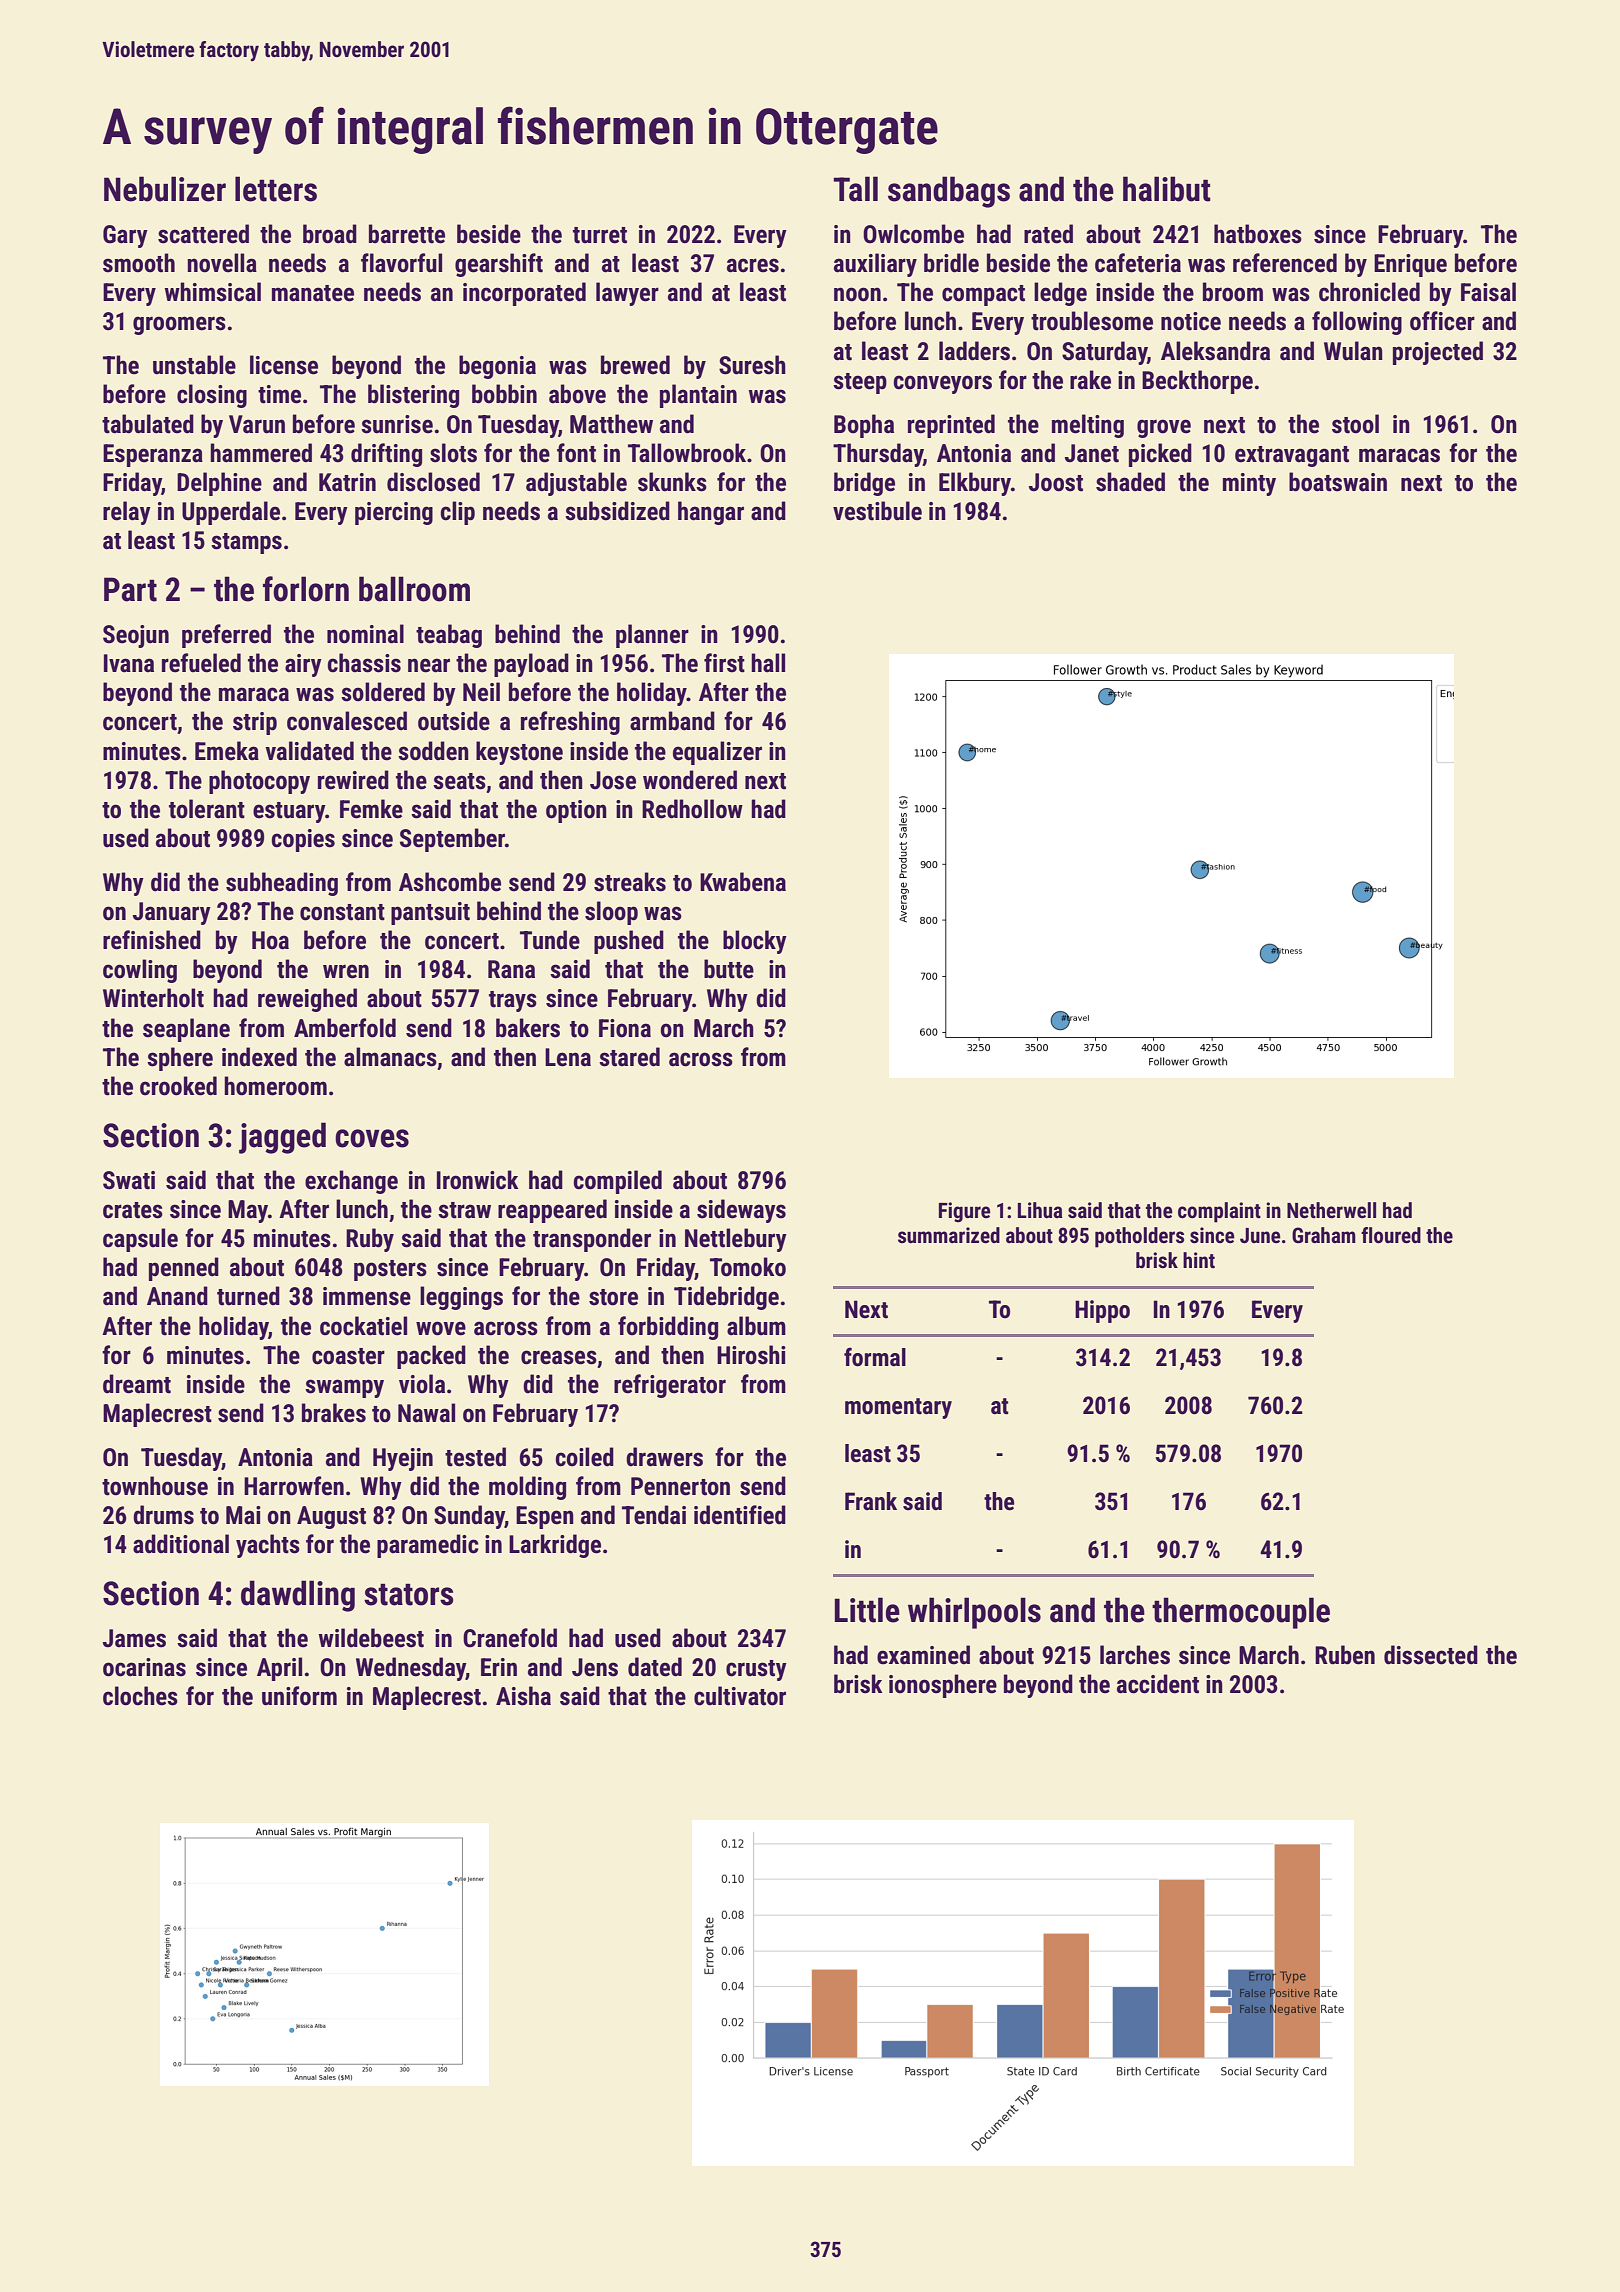 This image has width=1620, height=2292. What do you see at coordinates (875, 1357) in the image?
I see `formal` at bounding box center [875, 1357].
